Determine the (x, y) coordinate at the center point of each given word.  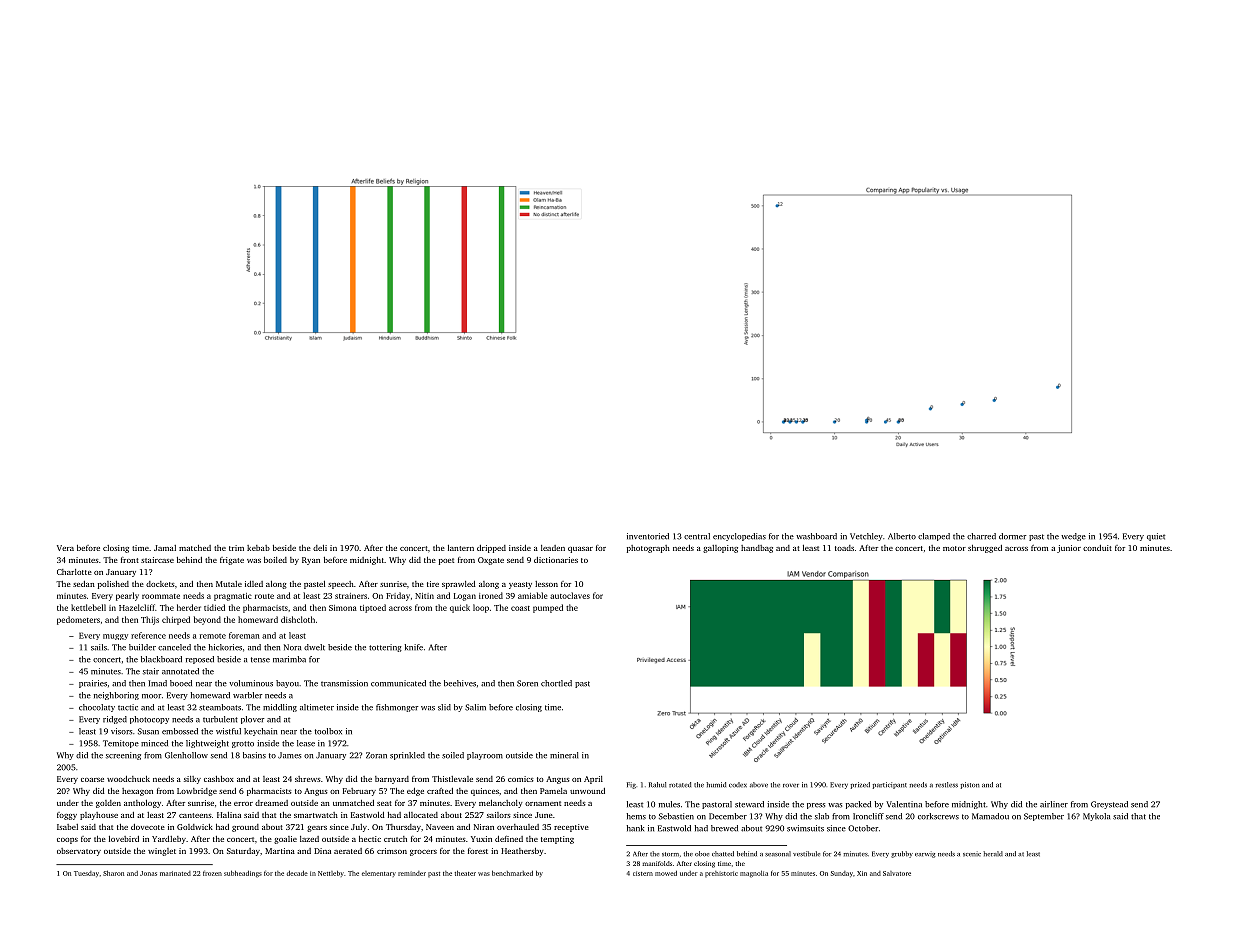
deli (320, 548)
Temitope (121, 744)
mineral (564, 755)
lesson (546, 584)
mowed (666, 873)
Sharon (113, 873)
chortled (556, 683)
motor (954, 548)
